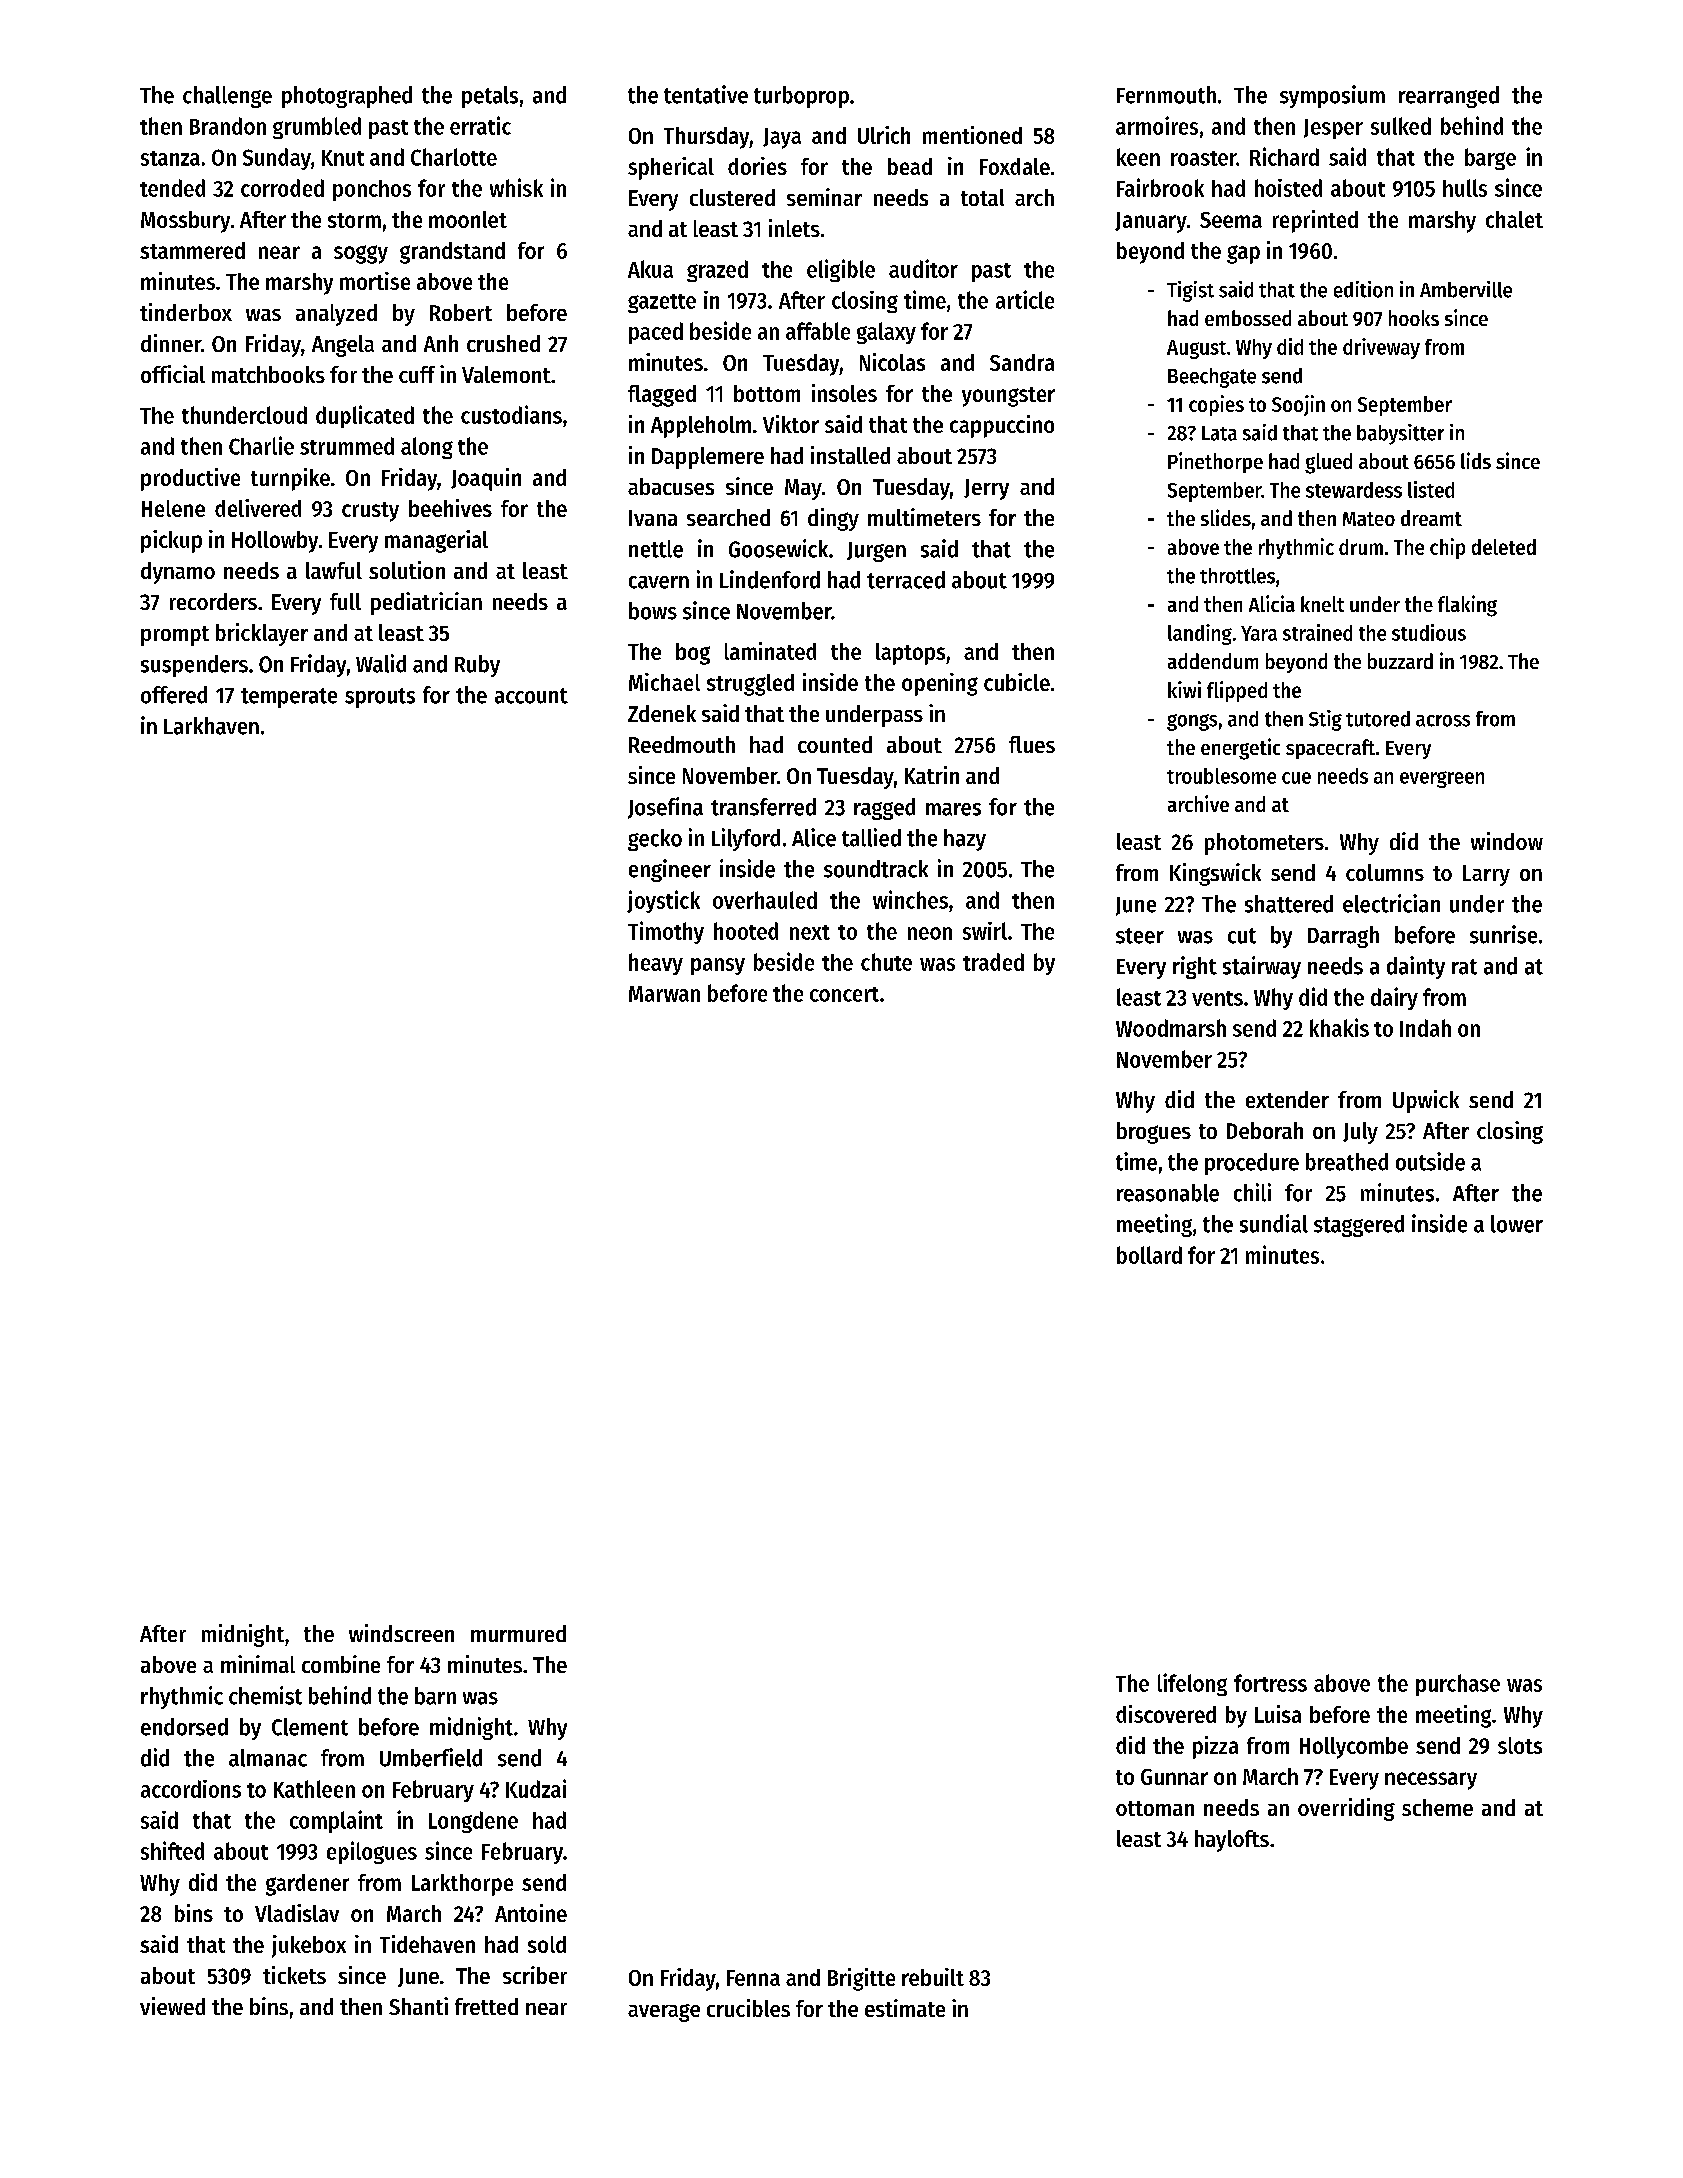 The image size is (1683, 2178). I want to click on bottom, so click(767, 393).
